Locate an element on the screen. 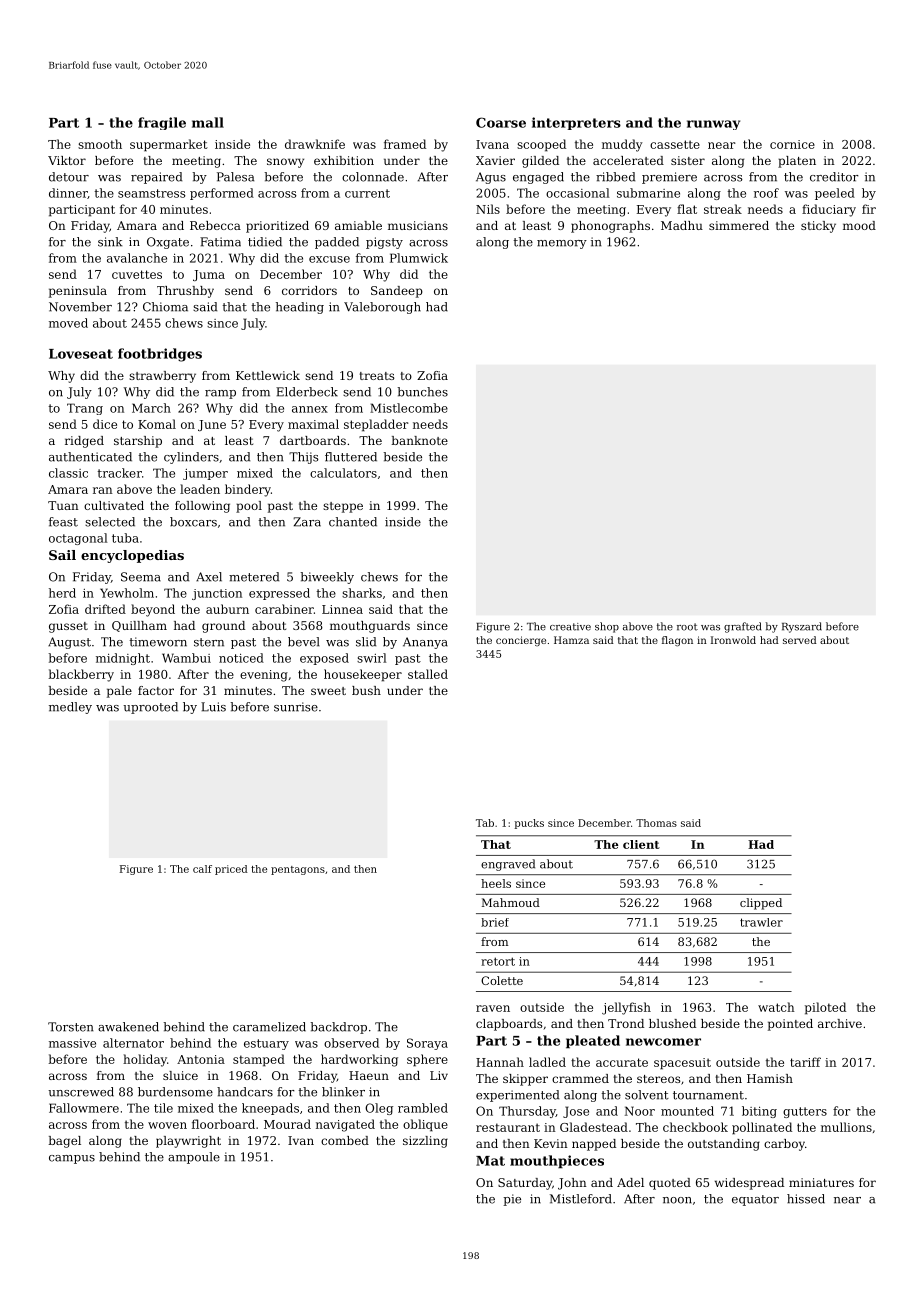  brief is located at coordinates (495, 922).
